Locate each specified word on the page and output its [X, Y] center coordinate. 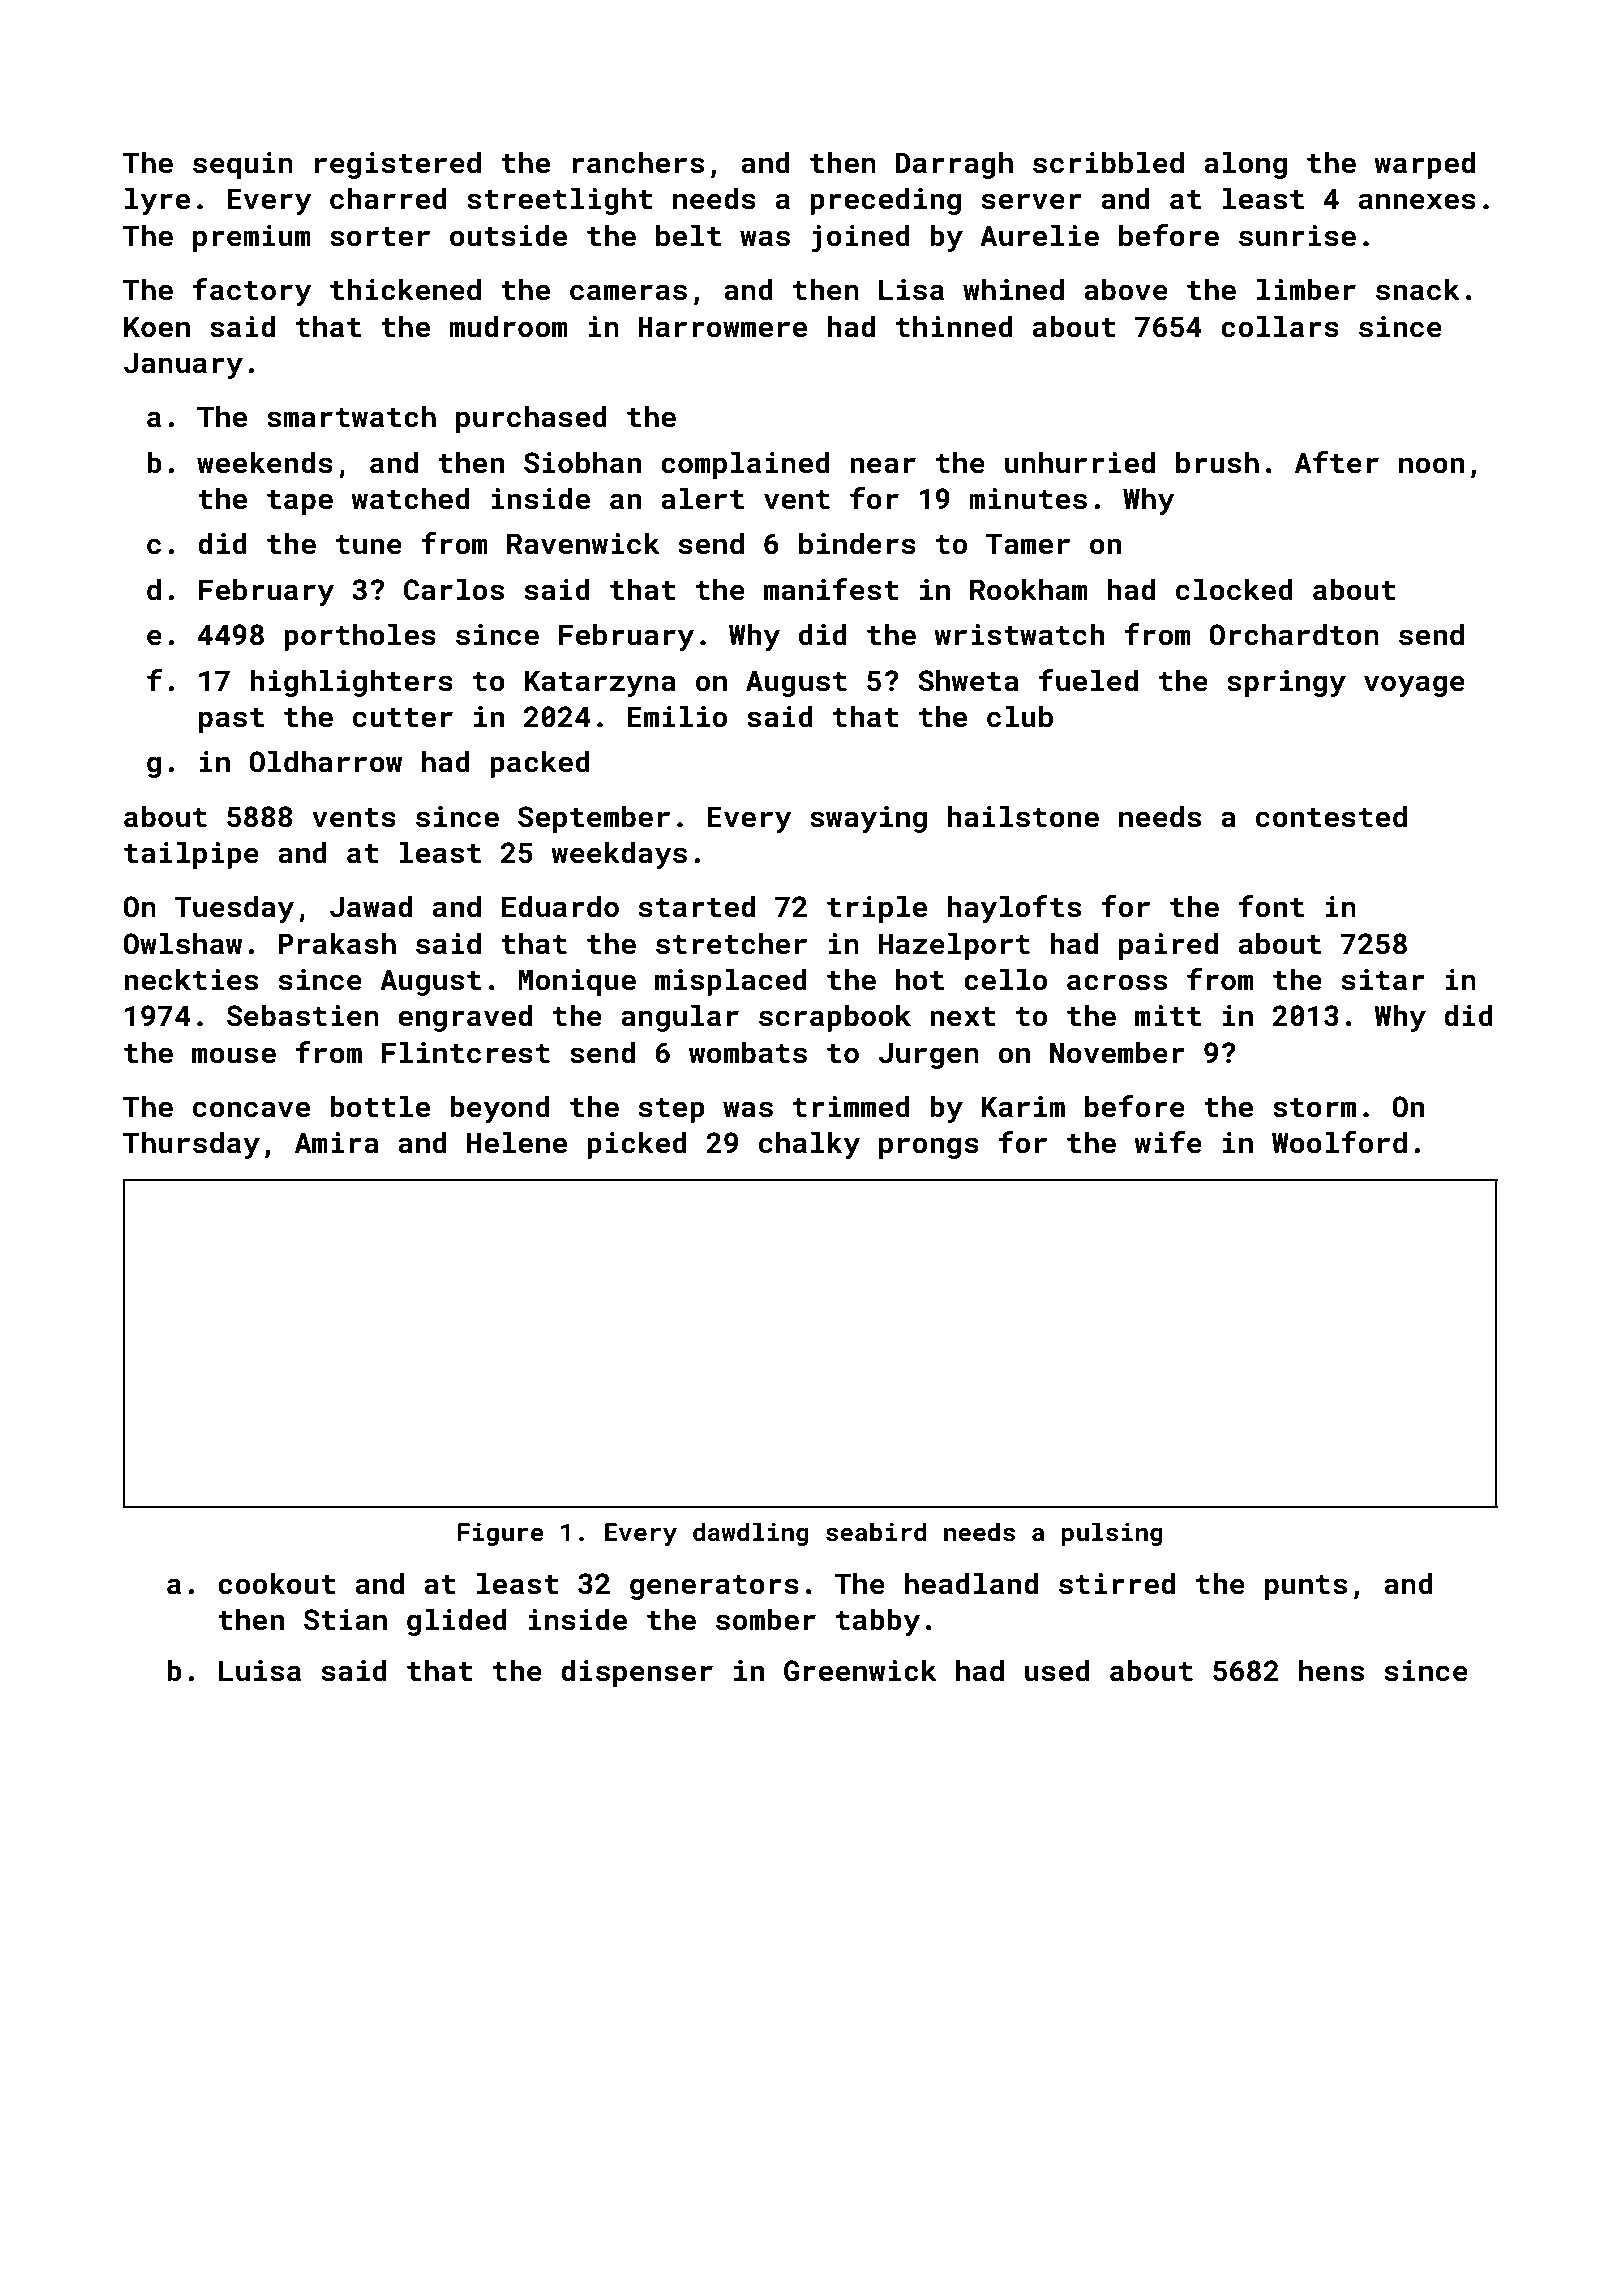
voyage [1414, 686]
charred [388, 198]
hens [1331, 1670]
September [594, 819]
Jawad [371, 906]
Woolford [1339, 1142]
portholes [360, 637]
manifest [831, 589]
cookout [277, 1583]
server [1031, 201]
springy [1286, 683]
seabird [876, 1532]
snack [1418, 289]
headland [971, 1583]
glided [457, 1622]
